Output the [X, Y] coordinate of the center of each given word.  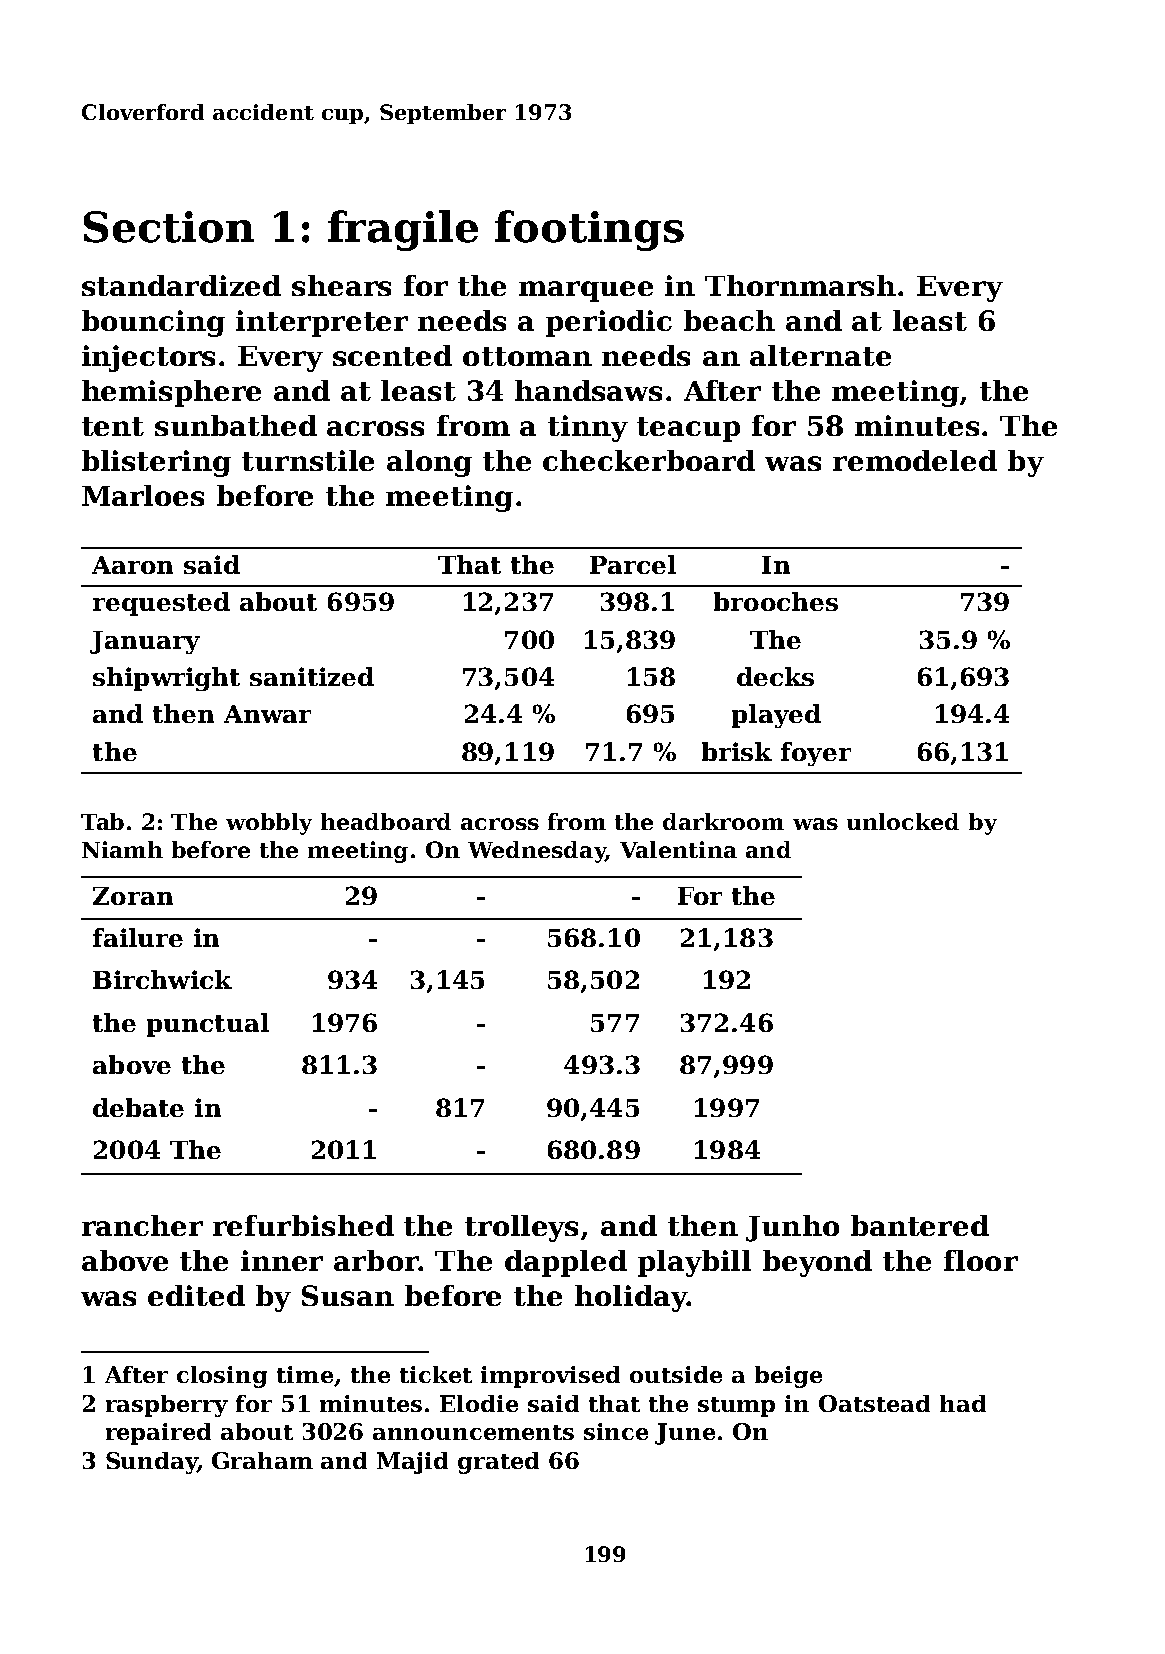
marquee [586, 291]
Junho [792, 1228]
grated [498, 1463]
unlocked [903, 821]
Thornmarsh [800, 285]
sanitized [312, 676]
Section [169, 227]
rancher [142, 1225]
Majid [412, 1463]
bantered [920, 1225]
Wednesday [537, 852]
